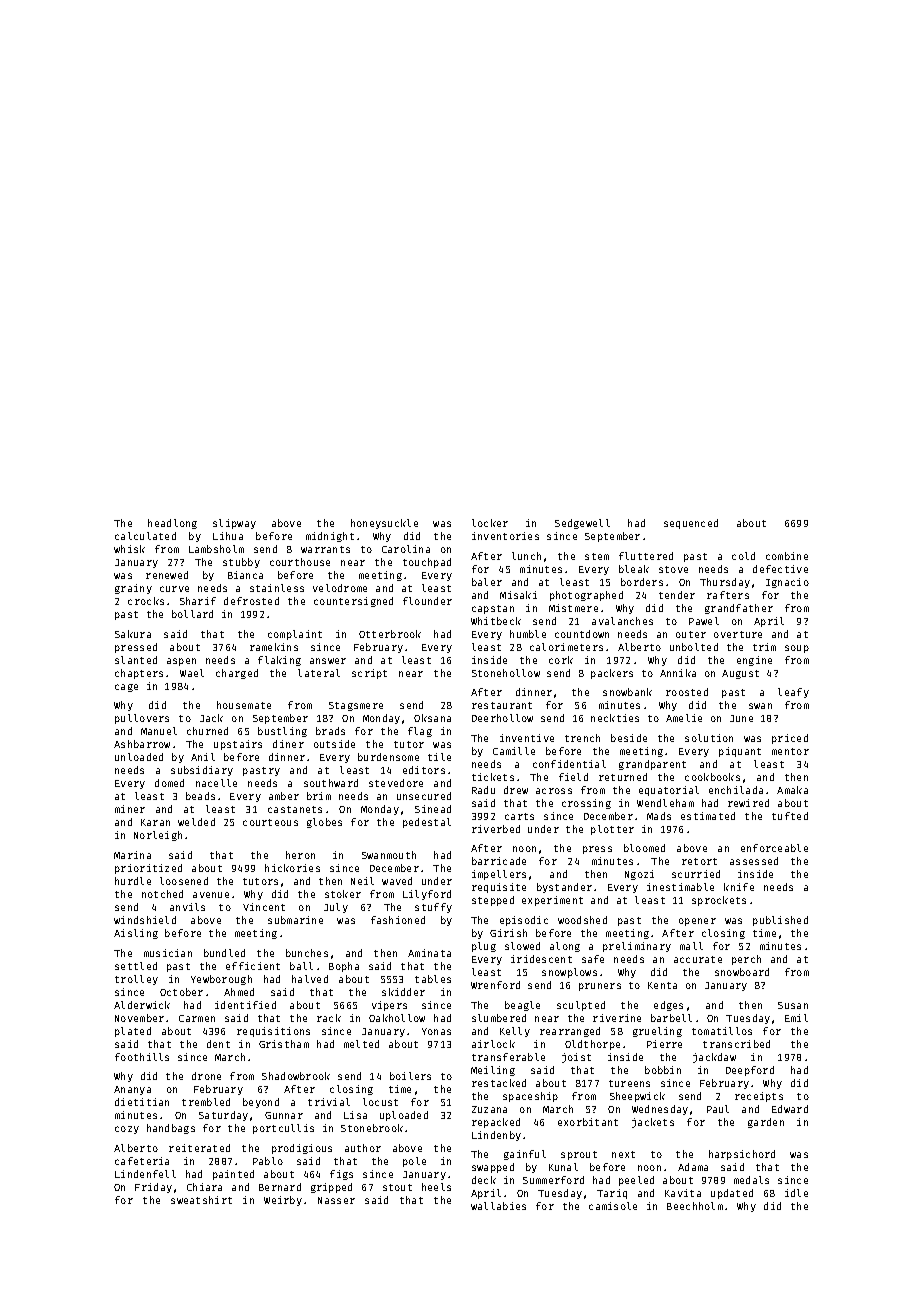 The width and height of the image is (924, 1308). Describe the element at coordinates (499, 1083) in the image. I see `restacked` at that location.
